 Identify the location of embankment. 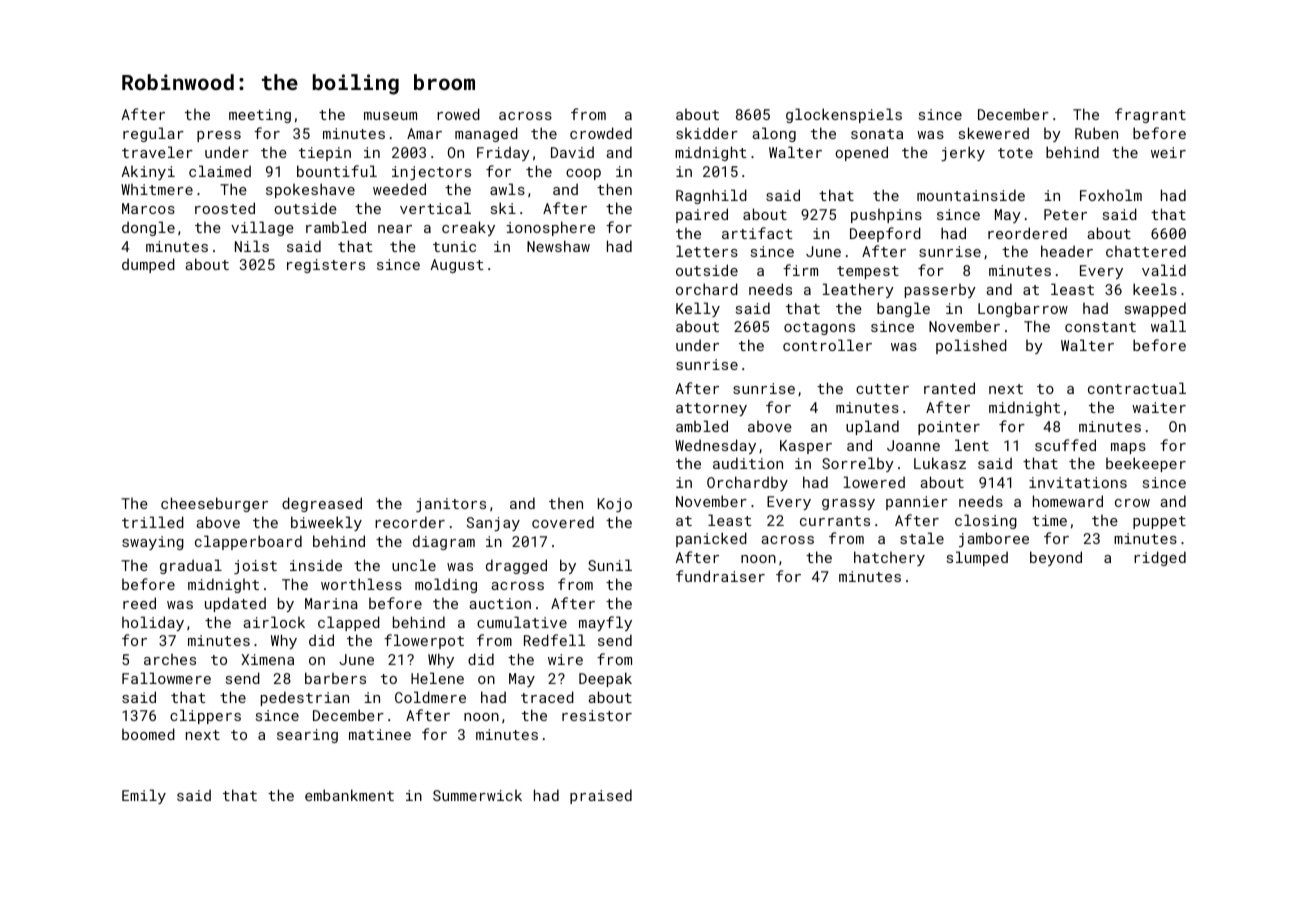
(349, 795).
